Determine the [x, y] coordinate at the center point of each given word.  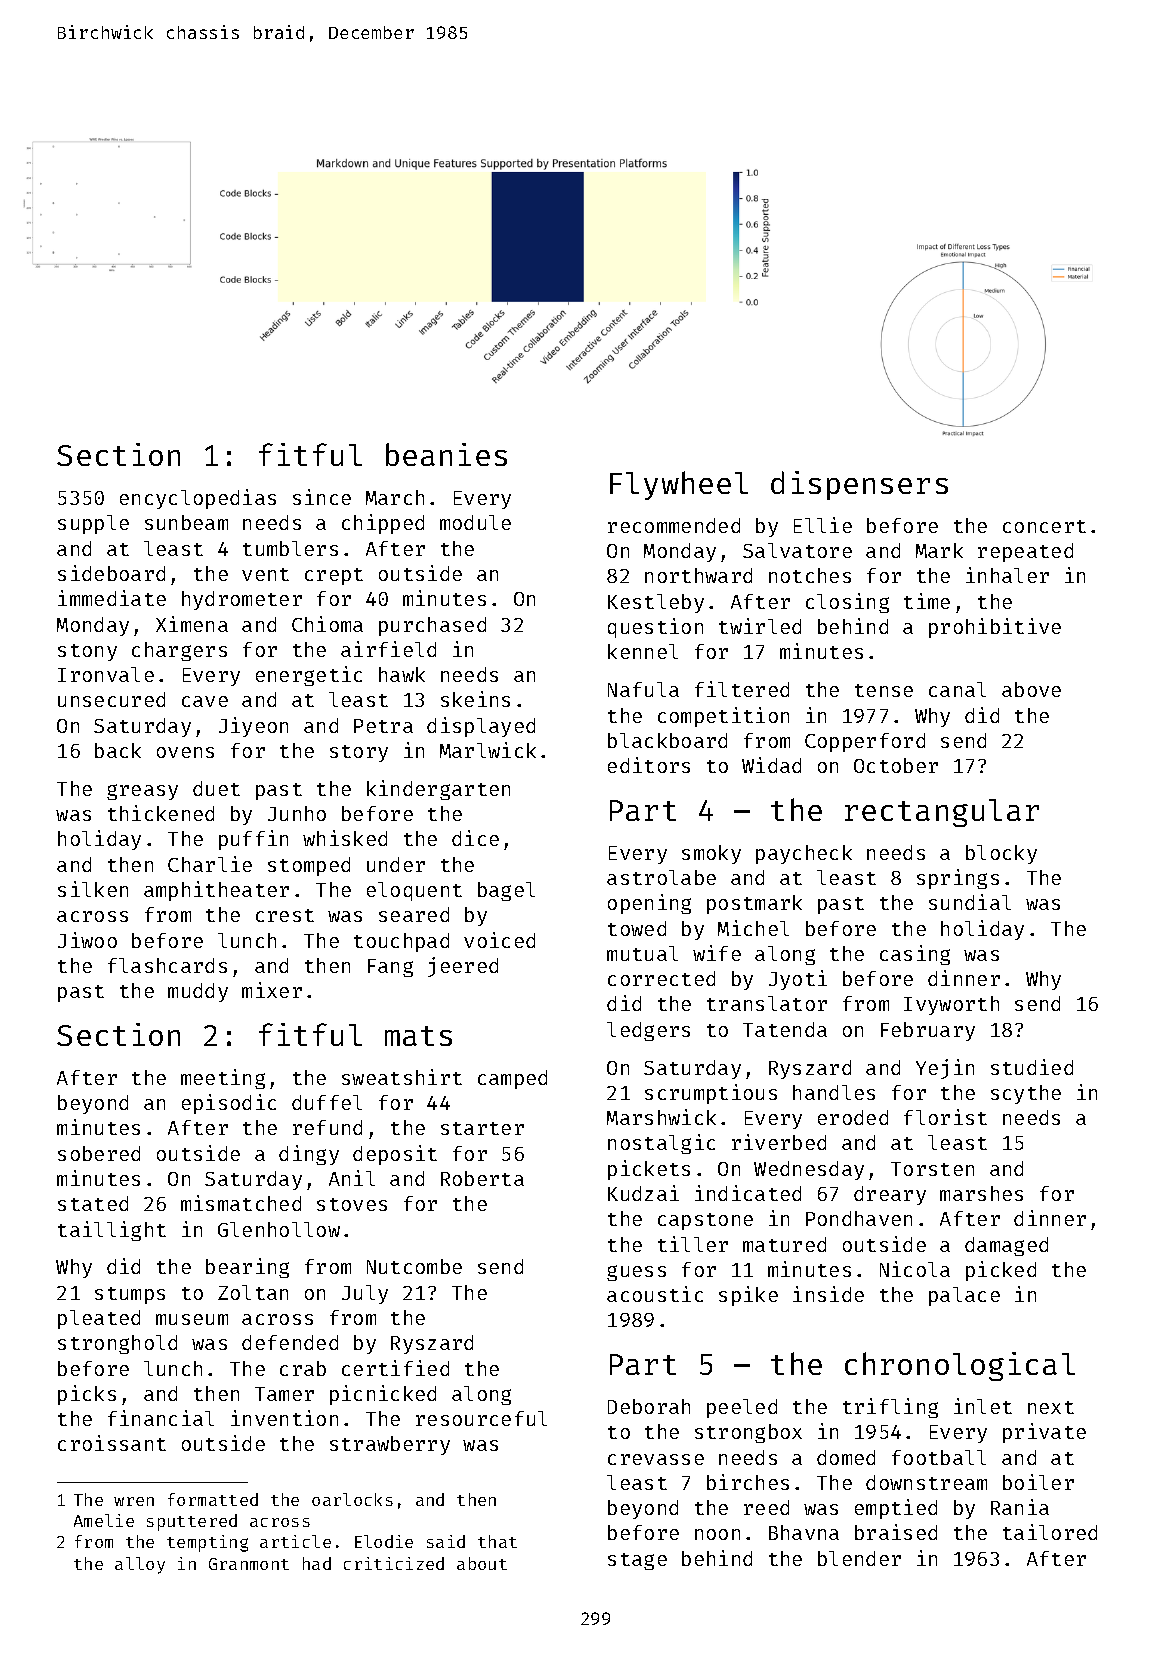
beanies [446, 454]
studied [1032, 1067]
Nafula [643, 689]
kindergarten [438, 790]
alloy [140, 1565]
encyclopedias [198, 499]
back [118, 750]
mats [418, 1036]
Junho [297, 813]
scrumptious [711, 1094]
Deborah [649, 1406]
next [1051, 1407]
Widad [771, 765]
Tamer [284, 1394]
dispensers [859, 485]
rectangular [942, 813]
